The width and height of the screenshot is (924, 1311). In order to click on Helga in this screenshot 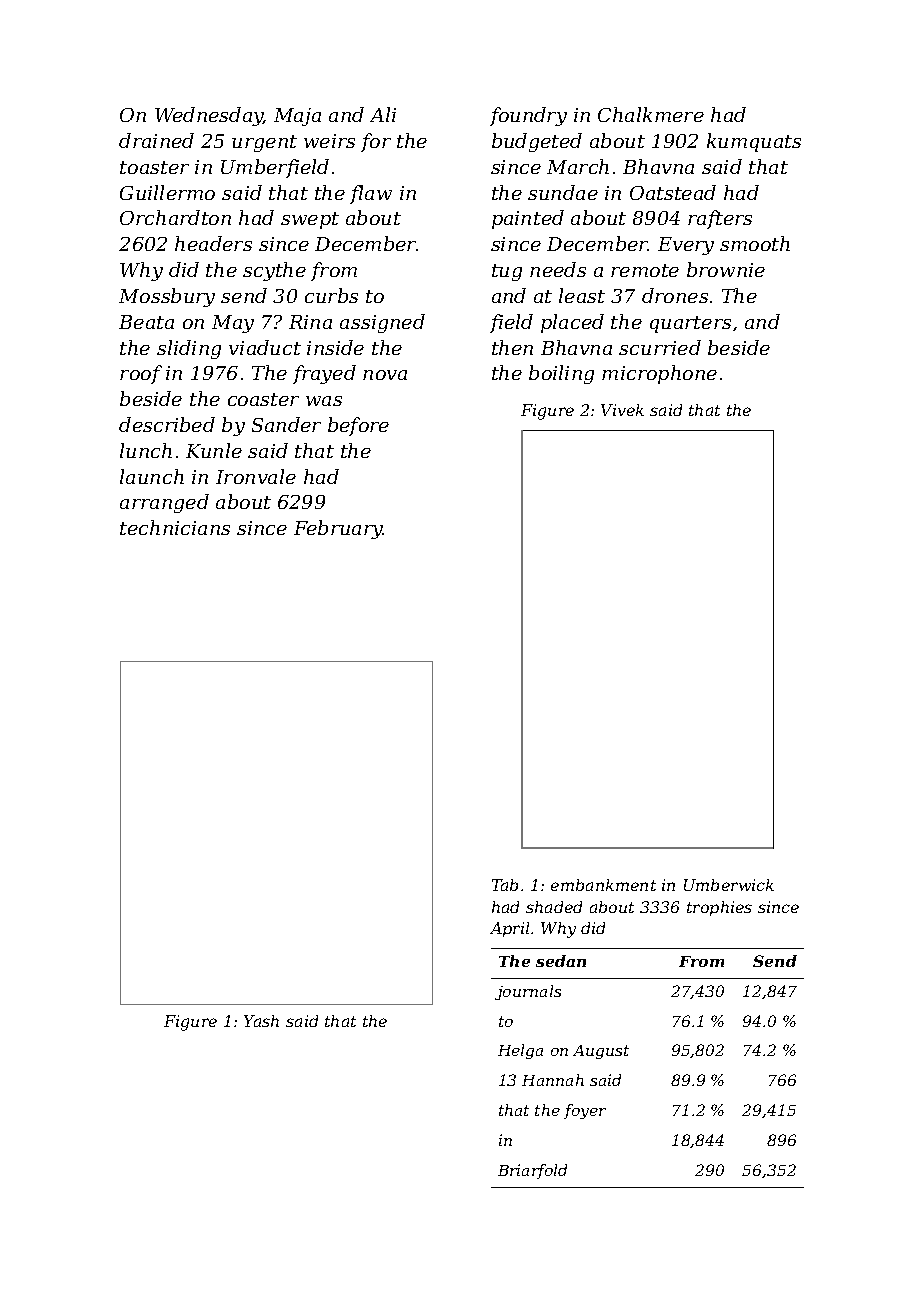, I will do `click(520, 1051)`.
